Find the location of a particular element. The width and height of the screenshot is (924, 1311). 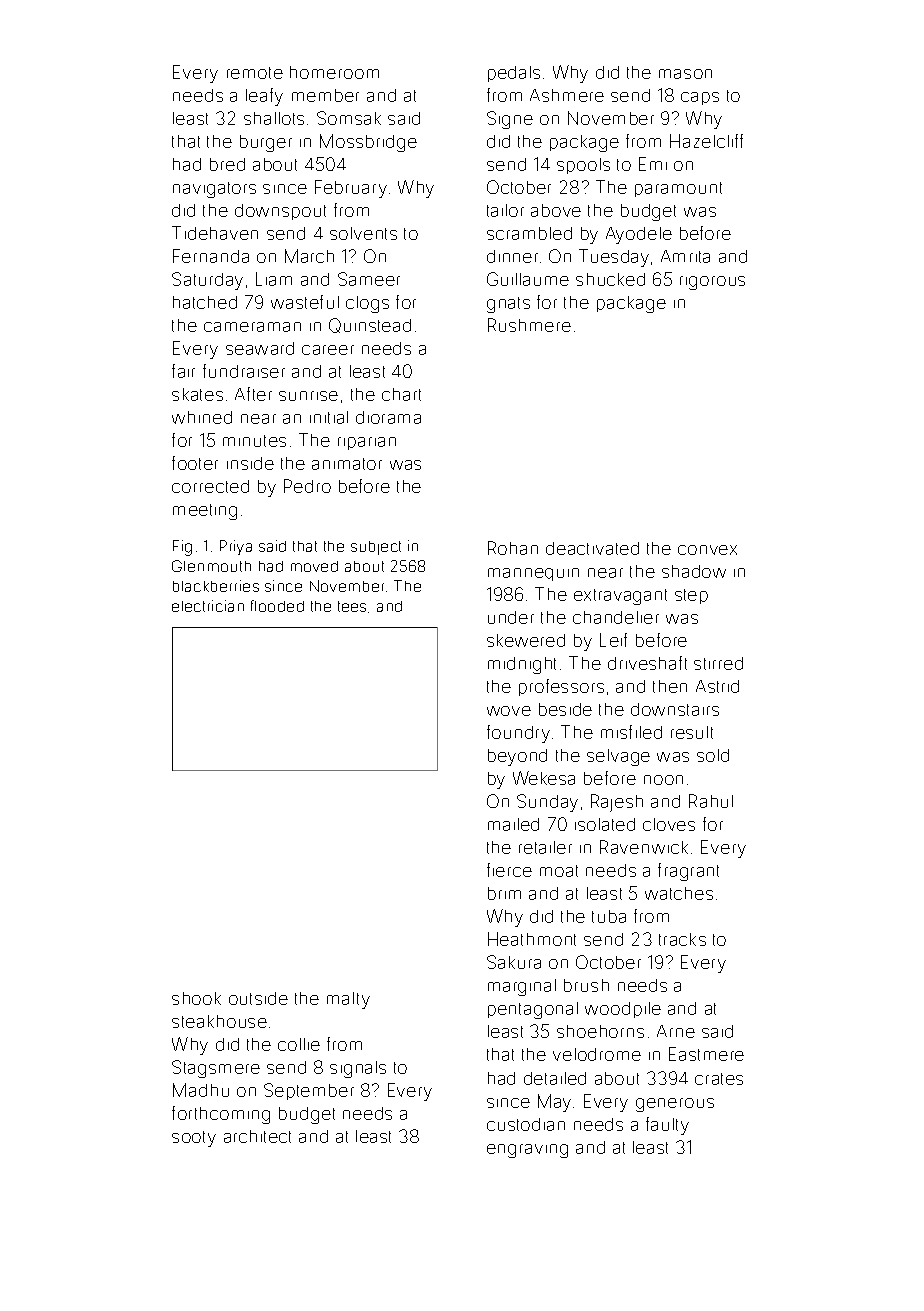

outside is located at coordinates (258, 998).
